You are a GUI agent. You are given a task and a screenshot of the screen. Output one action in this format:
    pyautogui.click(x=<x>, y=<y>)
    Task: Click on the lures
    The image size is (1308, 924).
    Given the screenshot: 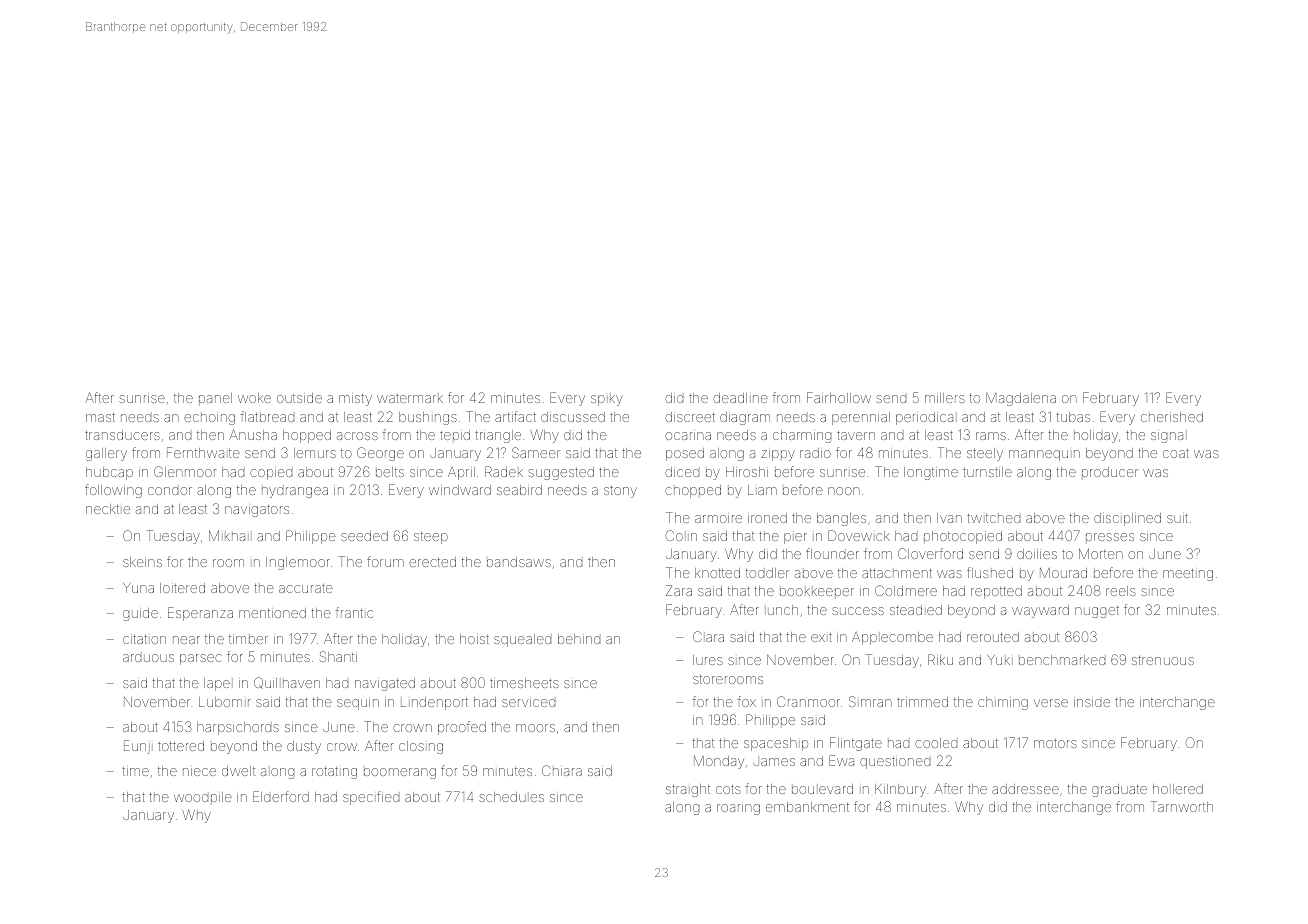 What is the action you would take?
    pyautogui.click(x=708, y=660)
